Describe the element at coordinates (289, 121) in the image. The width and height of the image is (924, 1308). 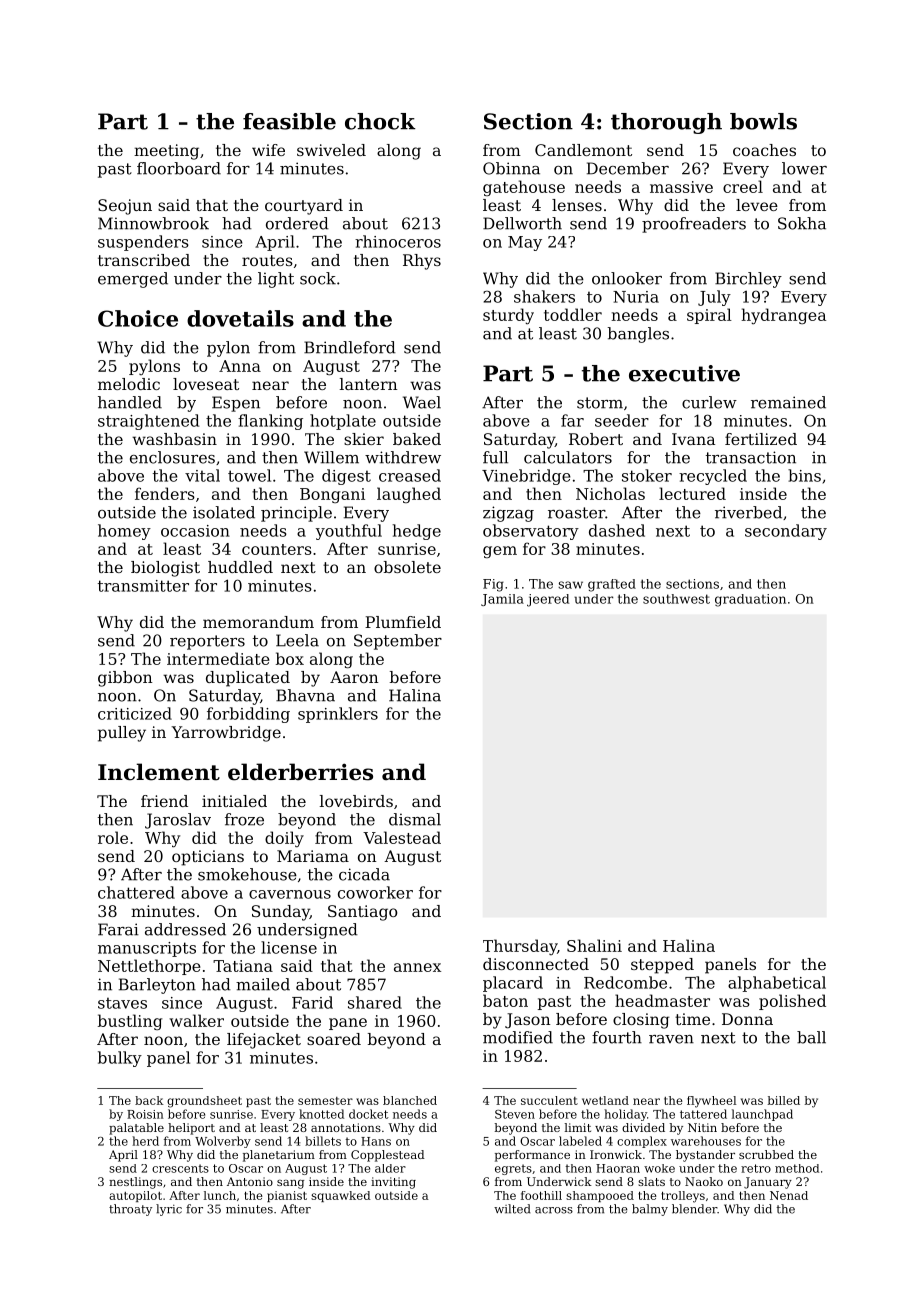
I see `feasible` at that location.
